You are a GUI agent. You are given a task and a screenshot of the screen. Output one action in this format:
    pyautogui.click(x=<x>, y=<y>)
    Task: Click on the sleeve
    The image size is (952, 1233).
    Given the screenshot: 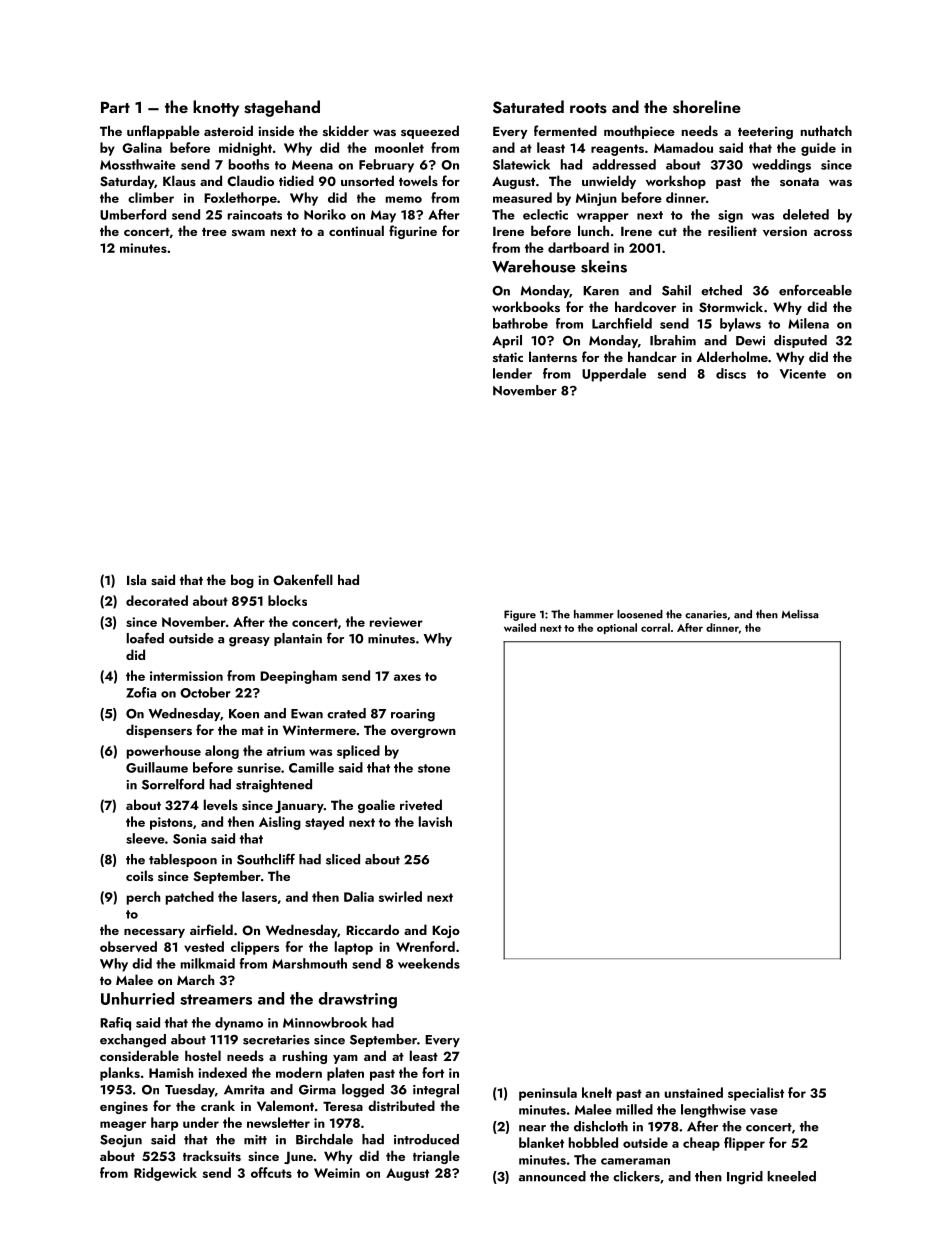 What is the action you would take?
    pyautogui.click(x=145, y=838)
